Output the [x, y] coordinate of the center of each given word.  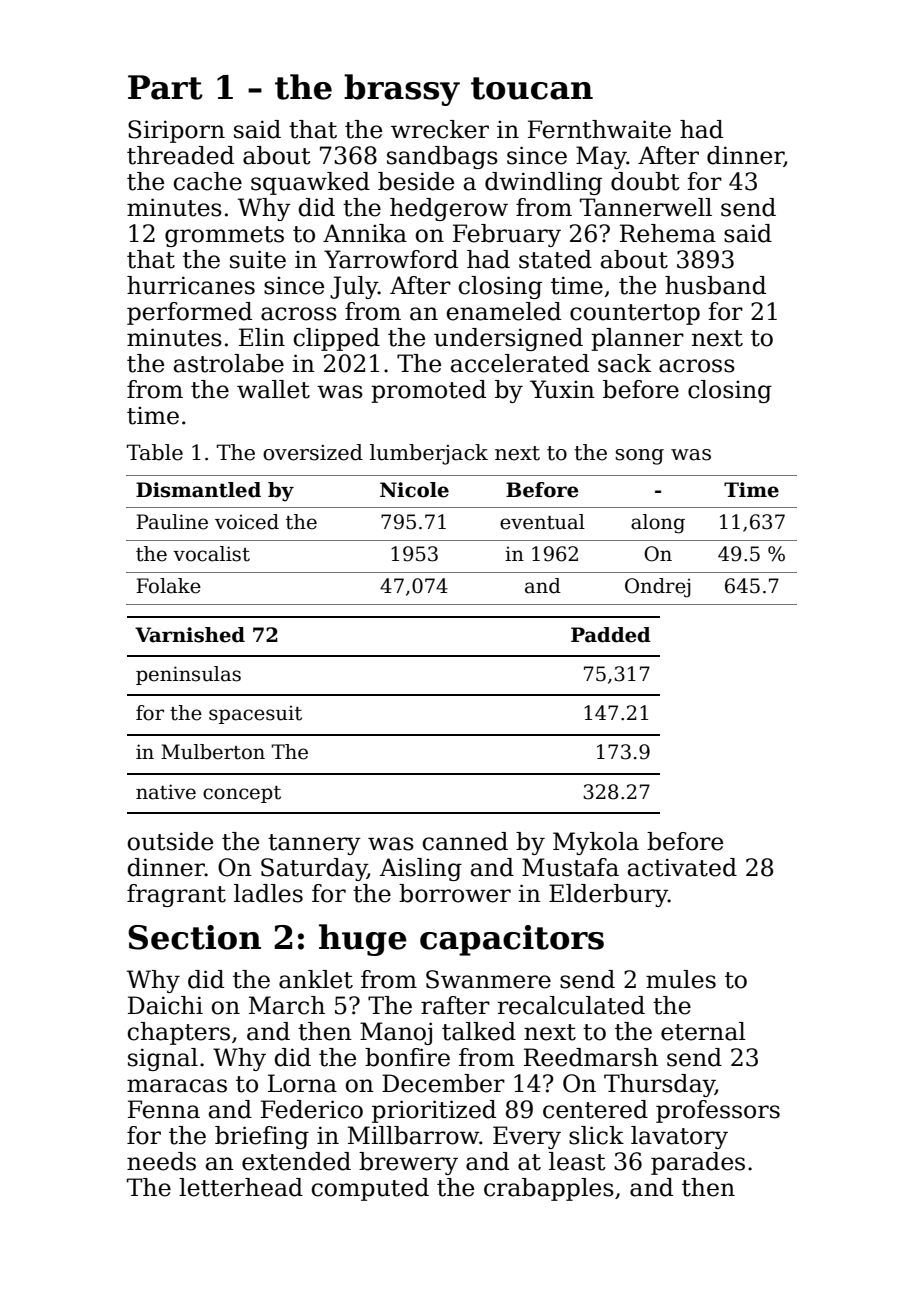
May [601, 157]
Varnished [190, 635]
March [287, 1005]
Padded [611, 635]
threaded [180, 155]
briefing [262, 1137]
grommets [224, 236]
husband [715, 285]
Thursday [659, 1085]
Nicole [414, 490]
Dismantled [198, 490]
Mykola [596, 843]
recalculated [571, 1005]
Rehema [668, 233]
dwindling [543, 183]
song [639, 457]
